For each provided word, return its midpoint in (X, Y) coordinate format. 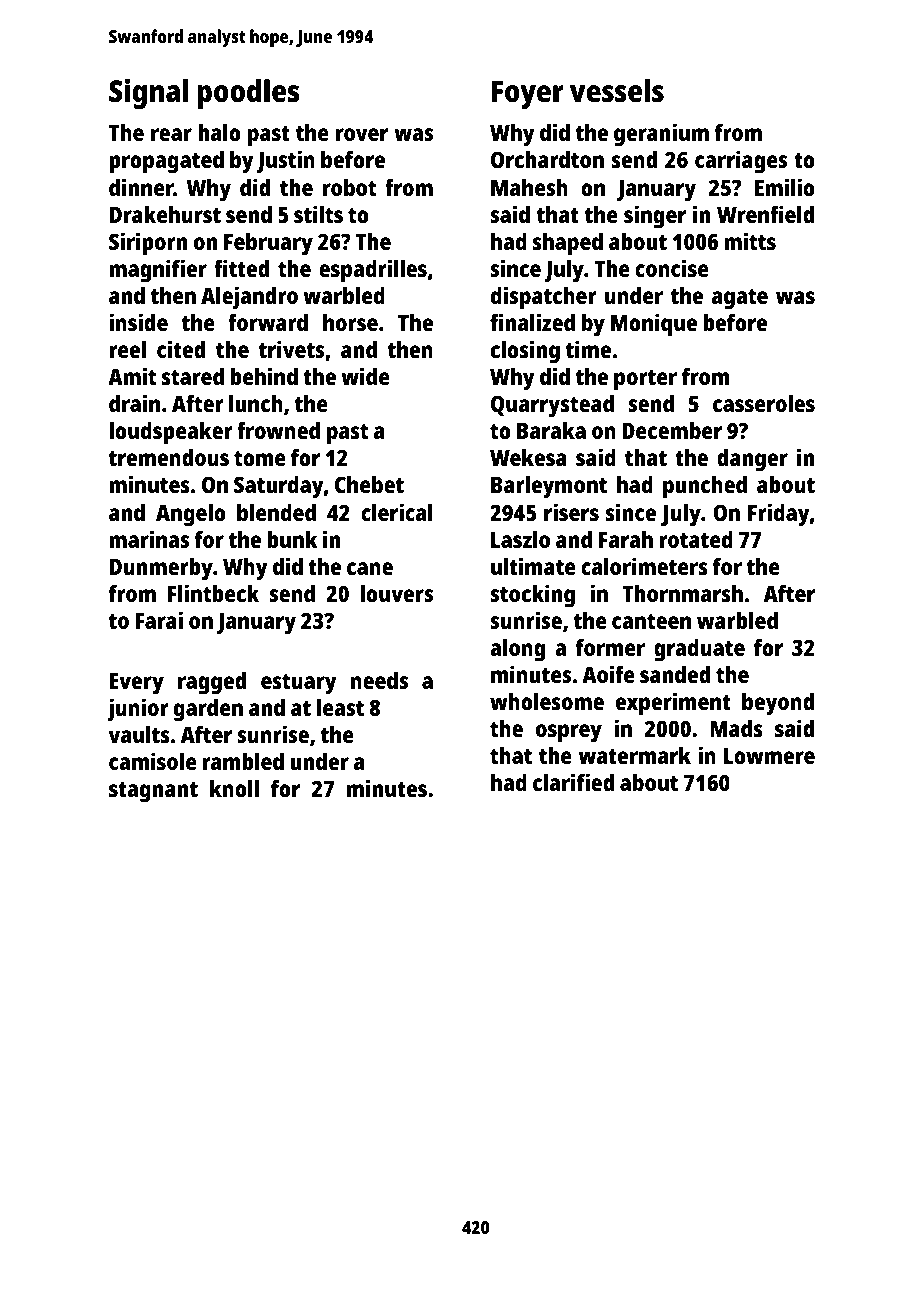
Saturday (279, 487)
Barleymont (549, 487)
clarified (573, 782)
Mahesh (529, 187)
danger (752, 460)
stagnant (153, 792)
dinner (141, 187)
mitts (750, 241)
